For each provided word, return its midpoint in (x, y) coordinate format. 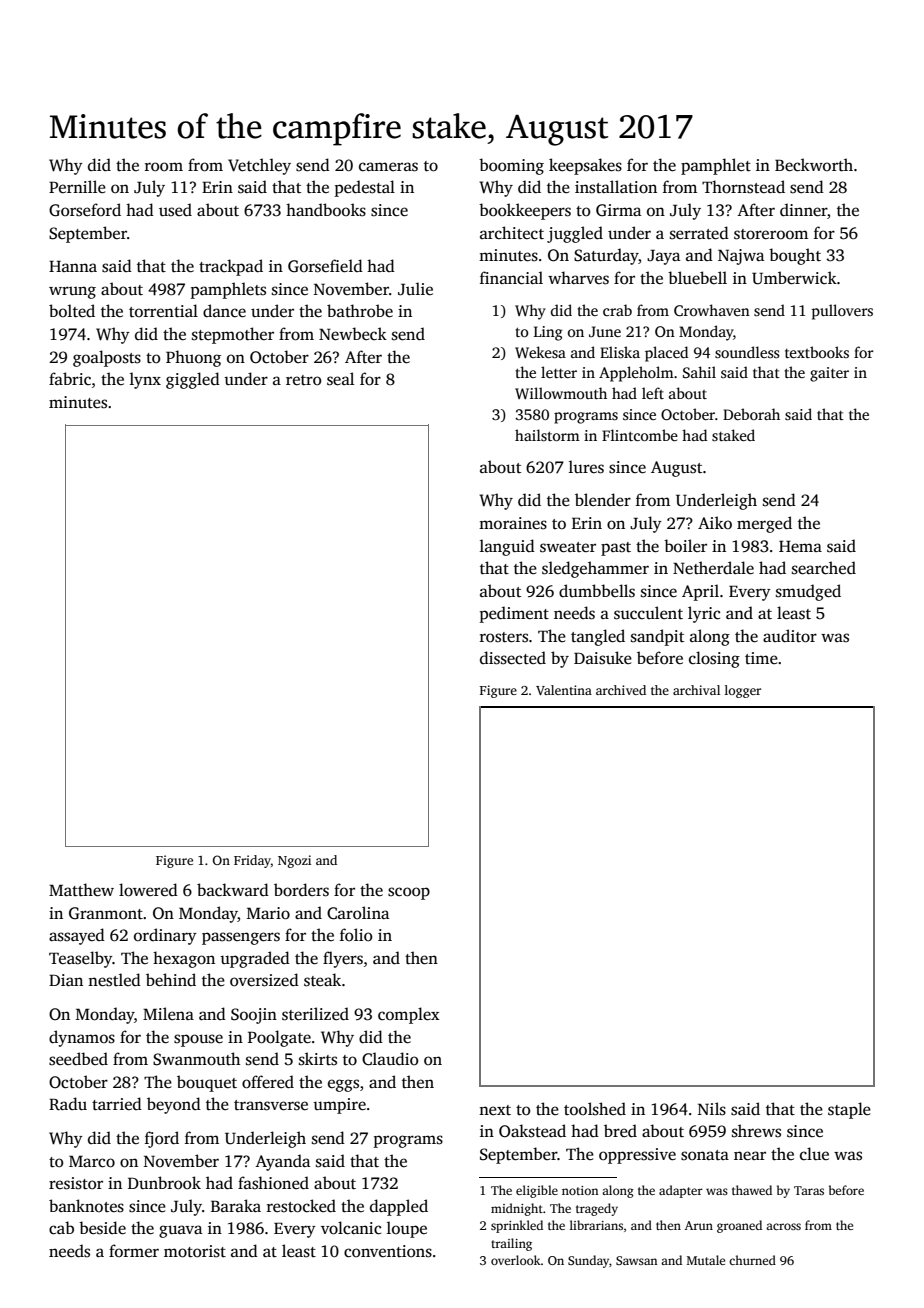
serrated (699, 233)
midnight (517, 1209)
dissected (513, 658)
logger (743, 691)
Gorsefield (325, 266)
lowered (148, 890)
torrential (163, 310)
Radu (68, 1104)
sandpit (657, 637)
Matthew (81, 890)
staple (849, 1110)
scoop (409, 893)
